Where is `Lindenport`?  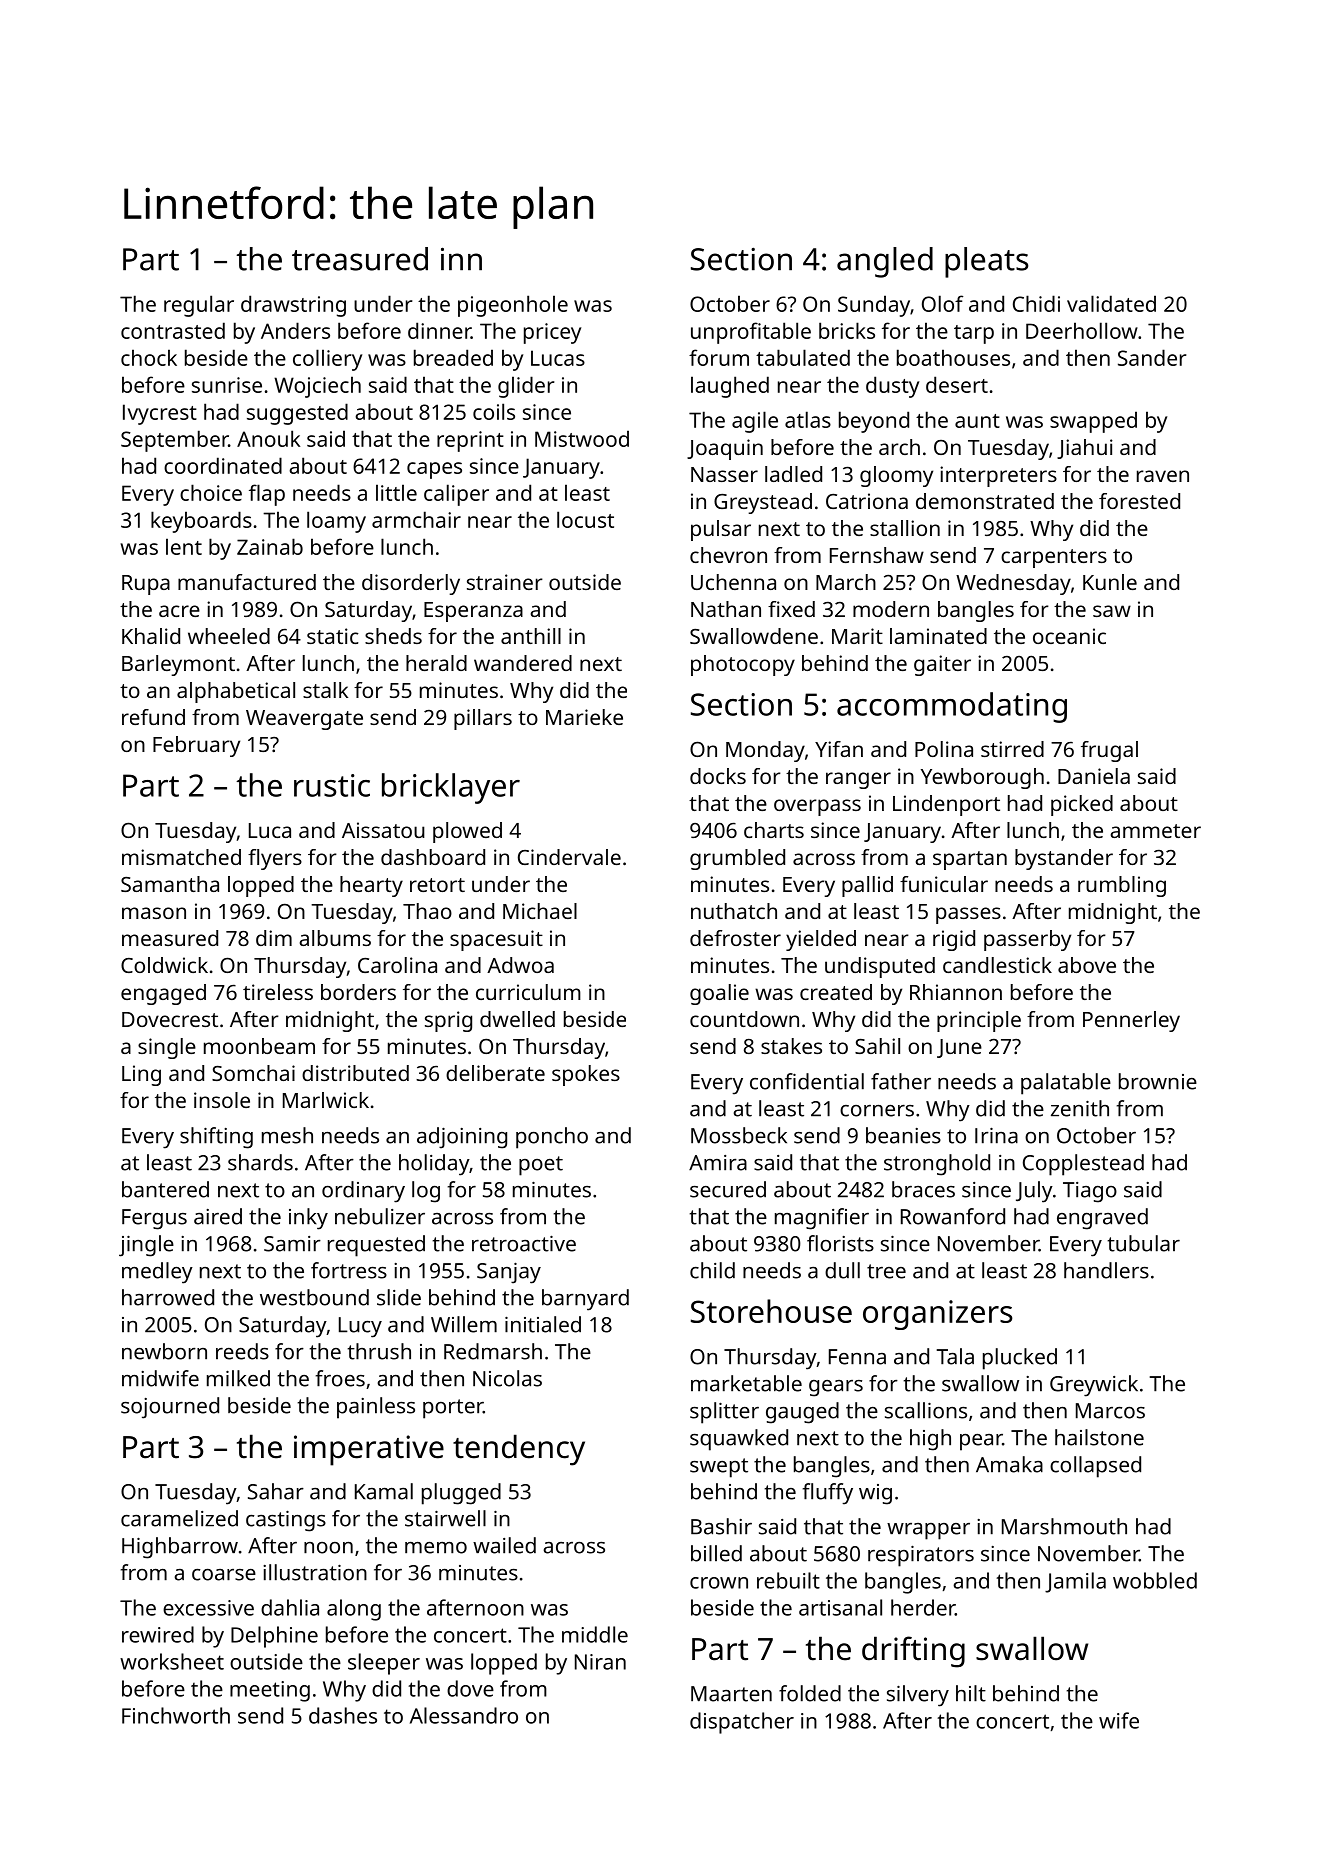
Lindenport is located at coordinates (946, 805).
